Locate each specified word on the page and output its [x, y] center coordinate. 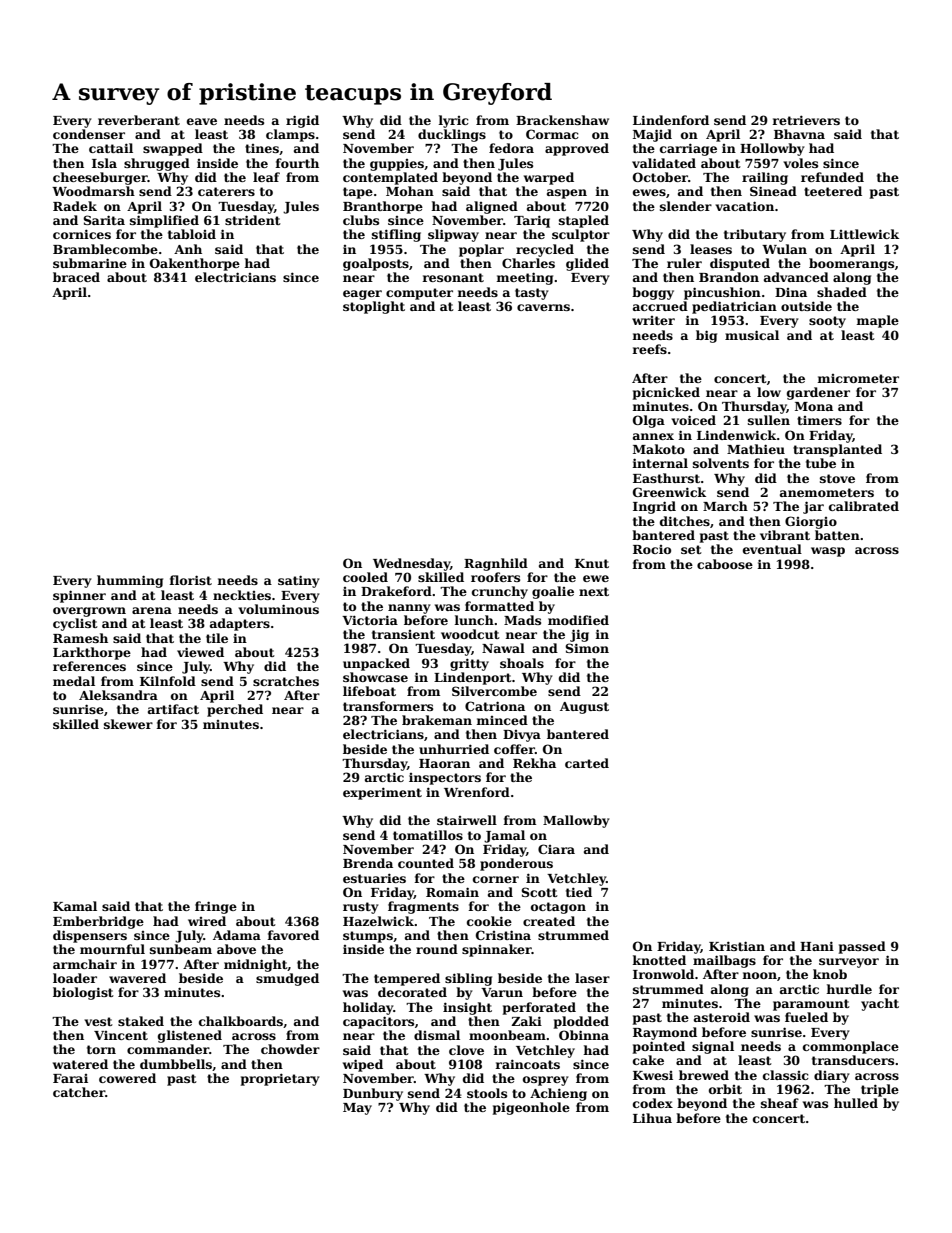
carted [587, 763]
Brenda [368, 863]
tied [579, 892]
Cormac [552, 134]
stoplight [374, 307]
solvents [721, 463]
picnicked [666, 393]
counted [426, 863]
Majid [652, 135]
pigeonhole [531, 1108]
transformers [388, 706]
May [357, 1109]
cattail [111, 148]
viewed [200, 652]
